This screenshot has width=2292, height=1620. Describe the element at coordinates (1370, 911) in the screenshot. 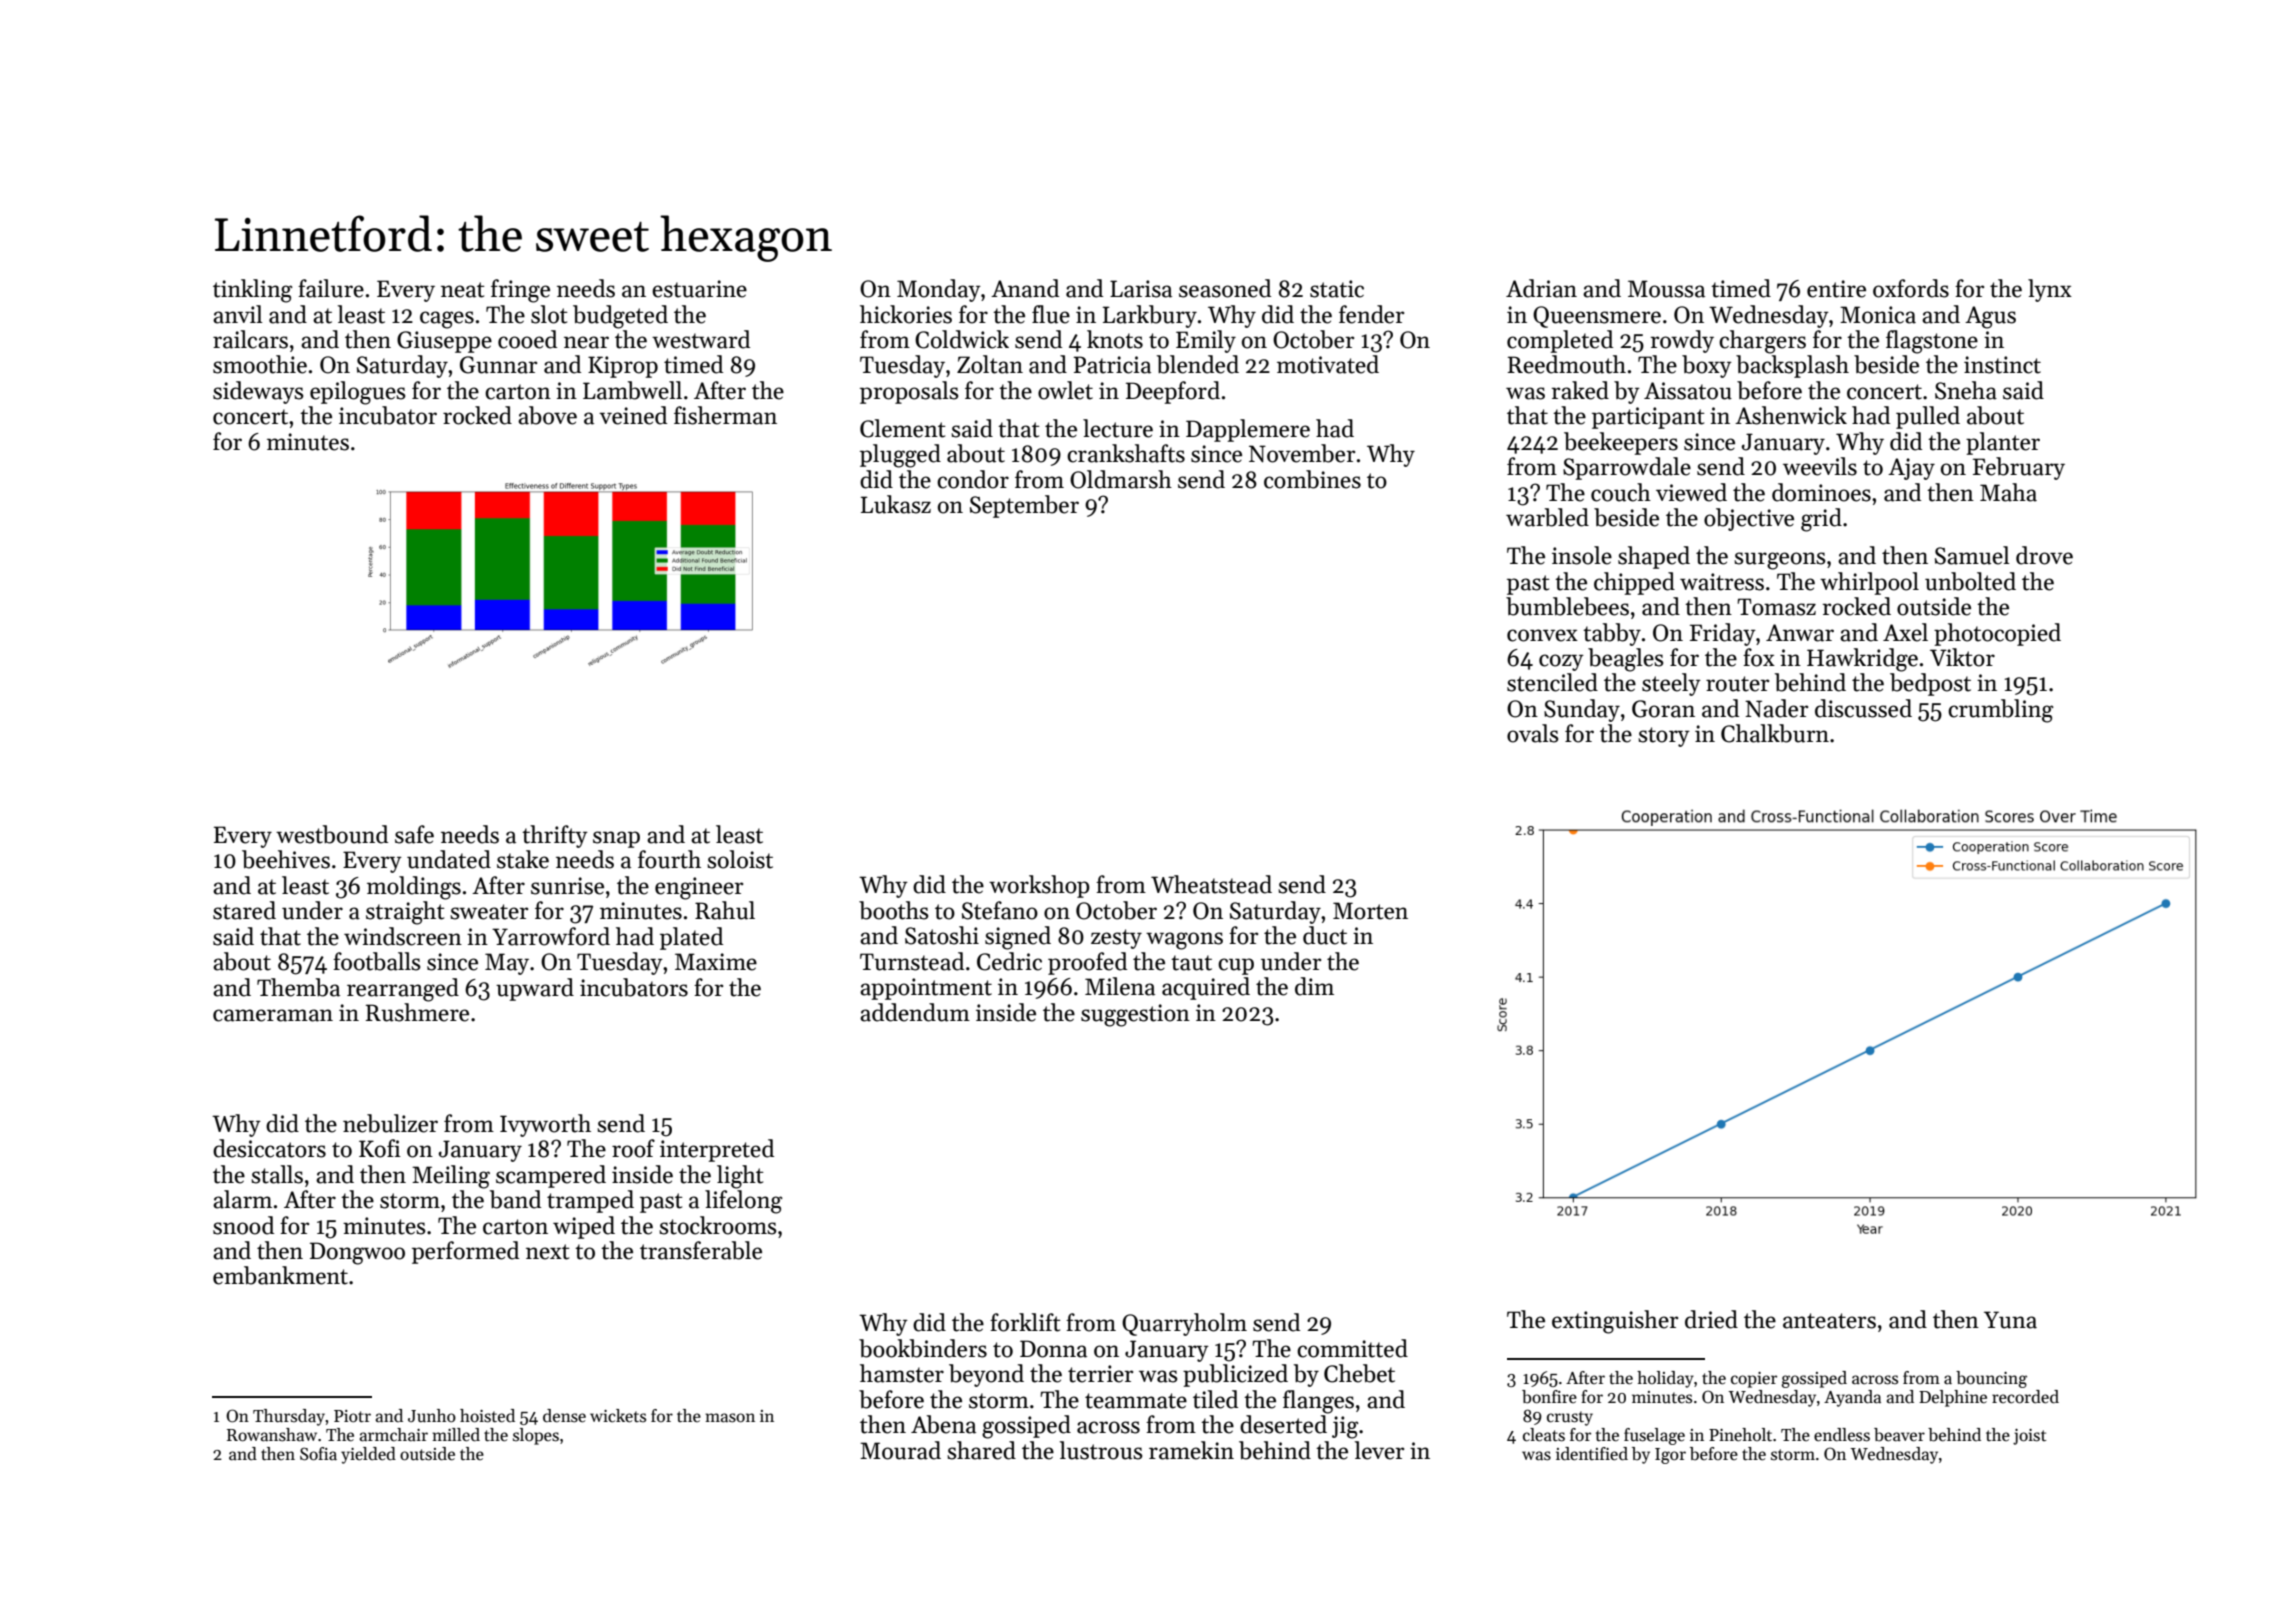

I see `Morten` at that location.
